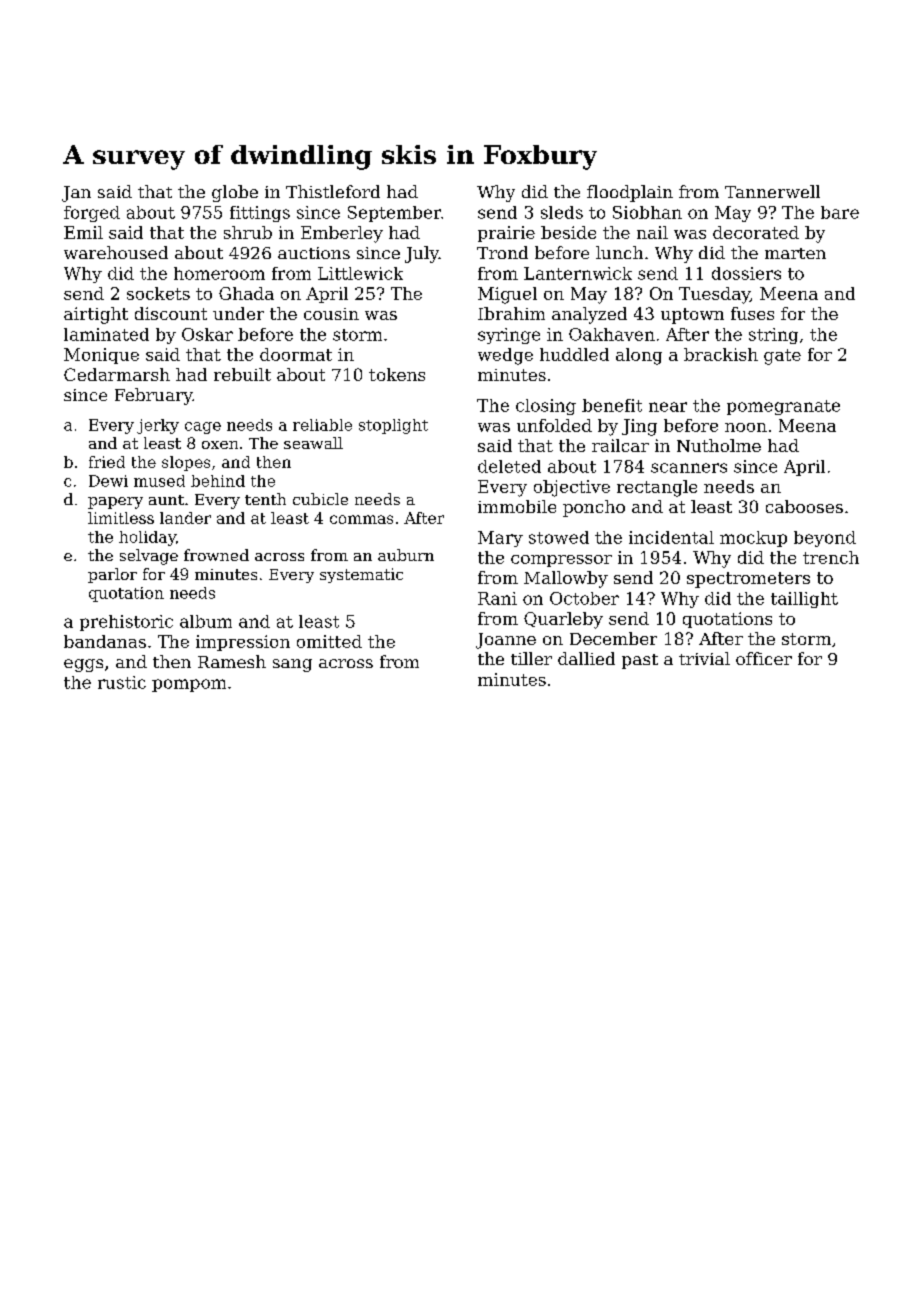 The image size is (924, 1311). I want to click on prairie, so click(506, 234).
